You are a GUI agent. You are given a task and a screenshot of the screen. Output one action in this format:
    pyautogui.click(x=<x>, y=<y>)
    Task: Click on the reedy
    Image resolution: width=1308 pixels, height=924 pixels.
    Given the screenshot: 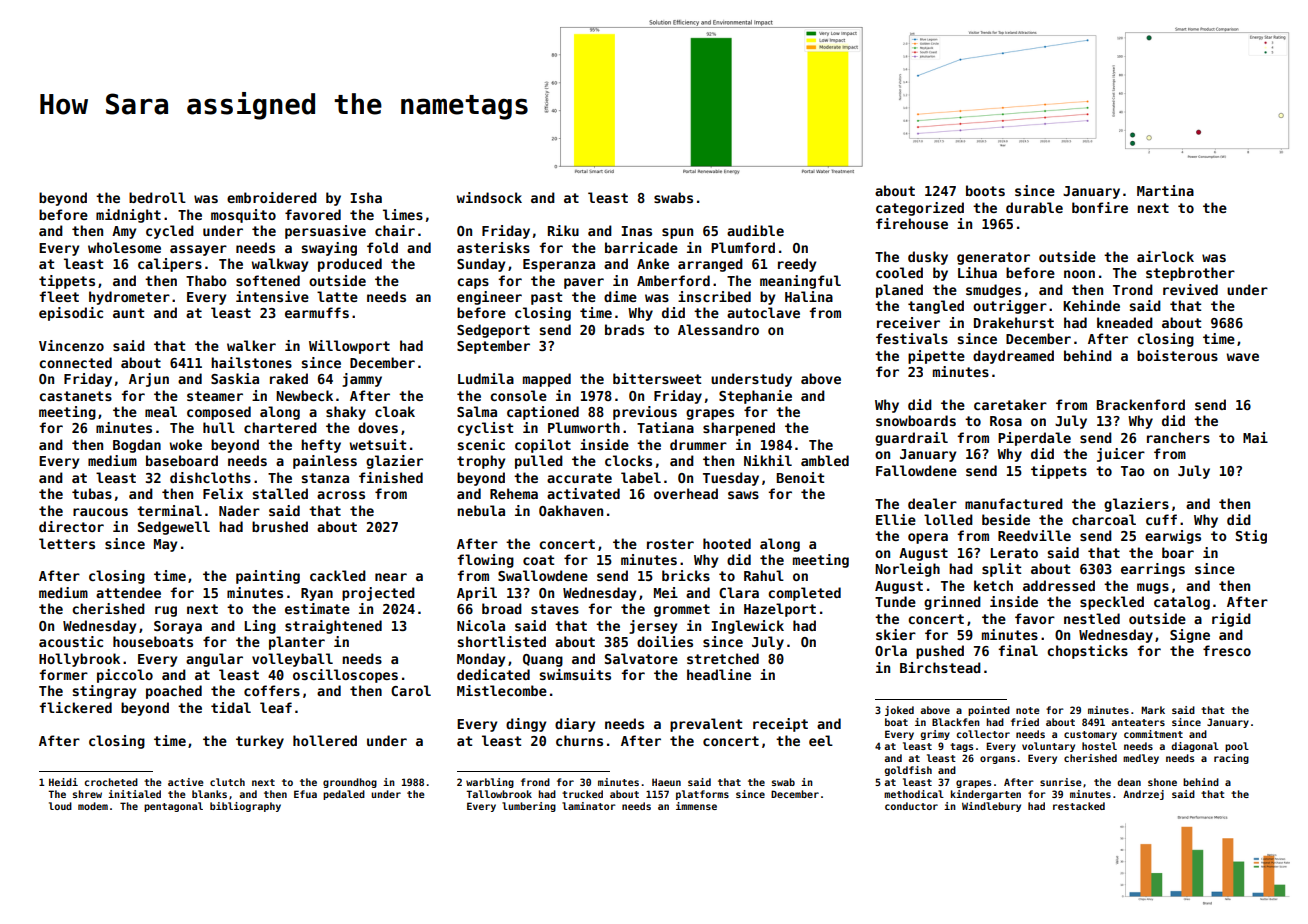 What is the action you would take?
    pyautogui.click(x=797, y=265)
